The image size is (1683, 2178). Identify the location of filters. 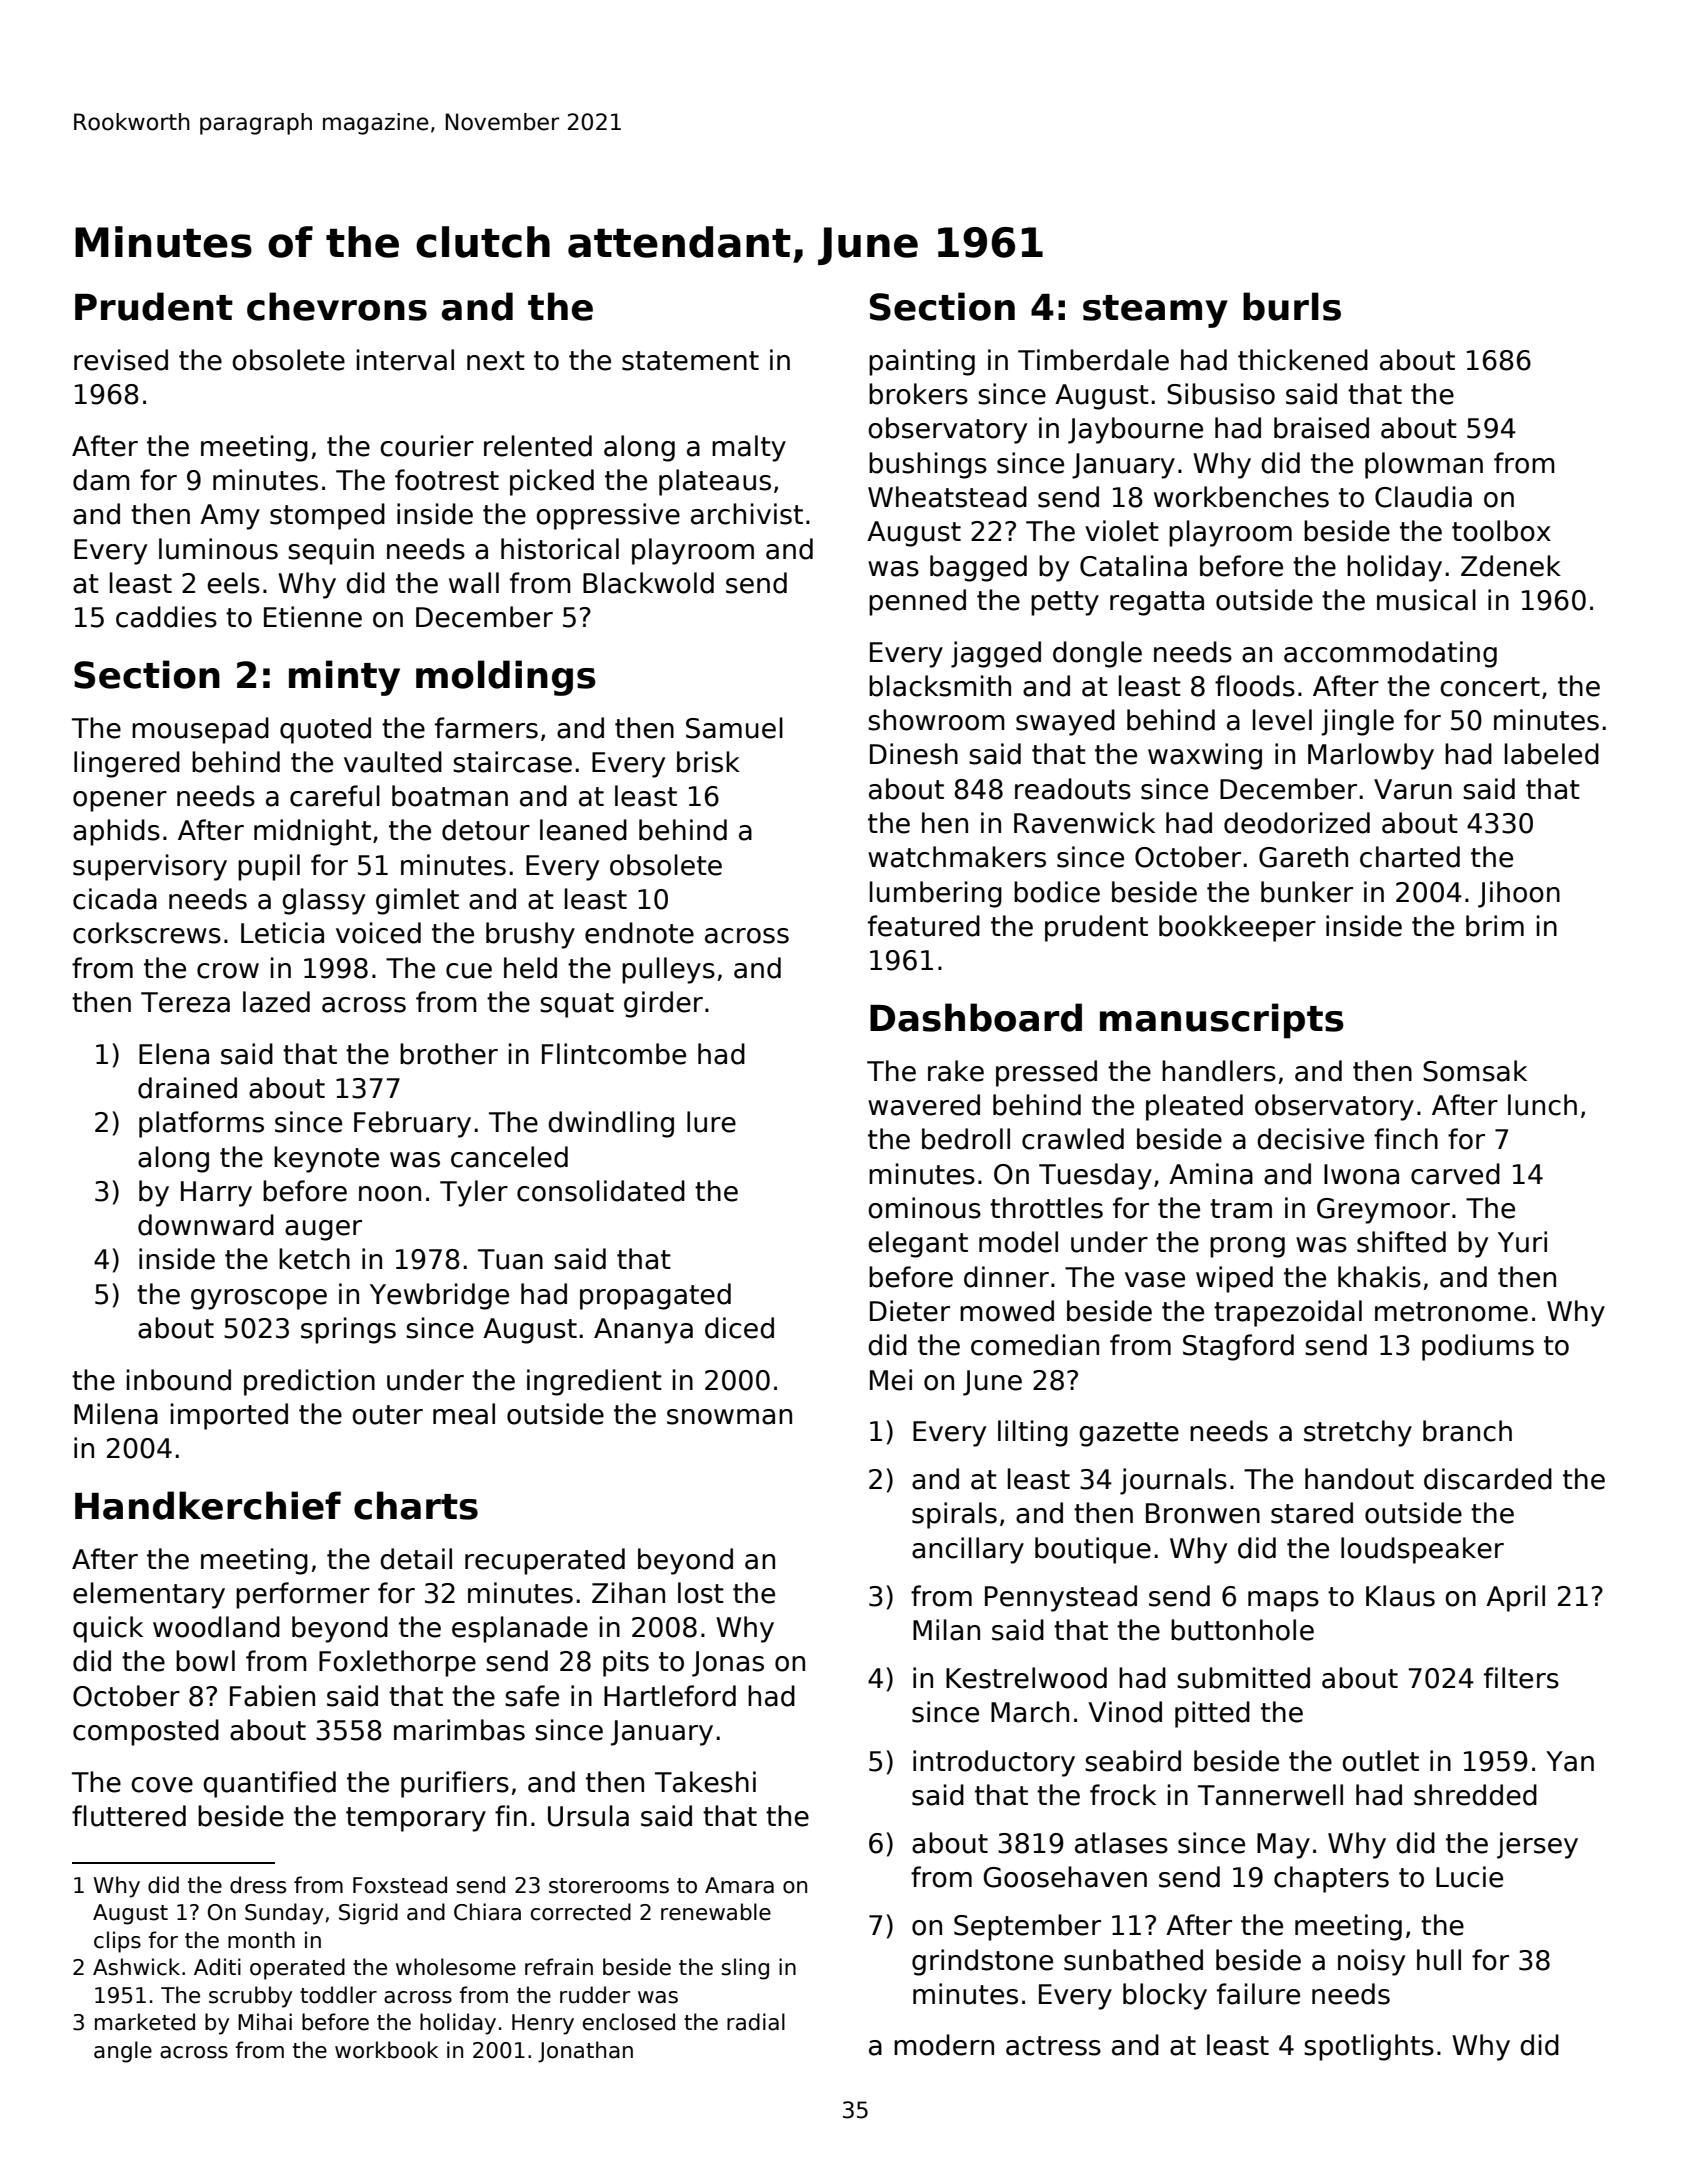
(1521, 1678).
